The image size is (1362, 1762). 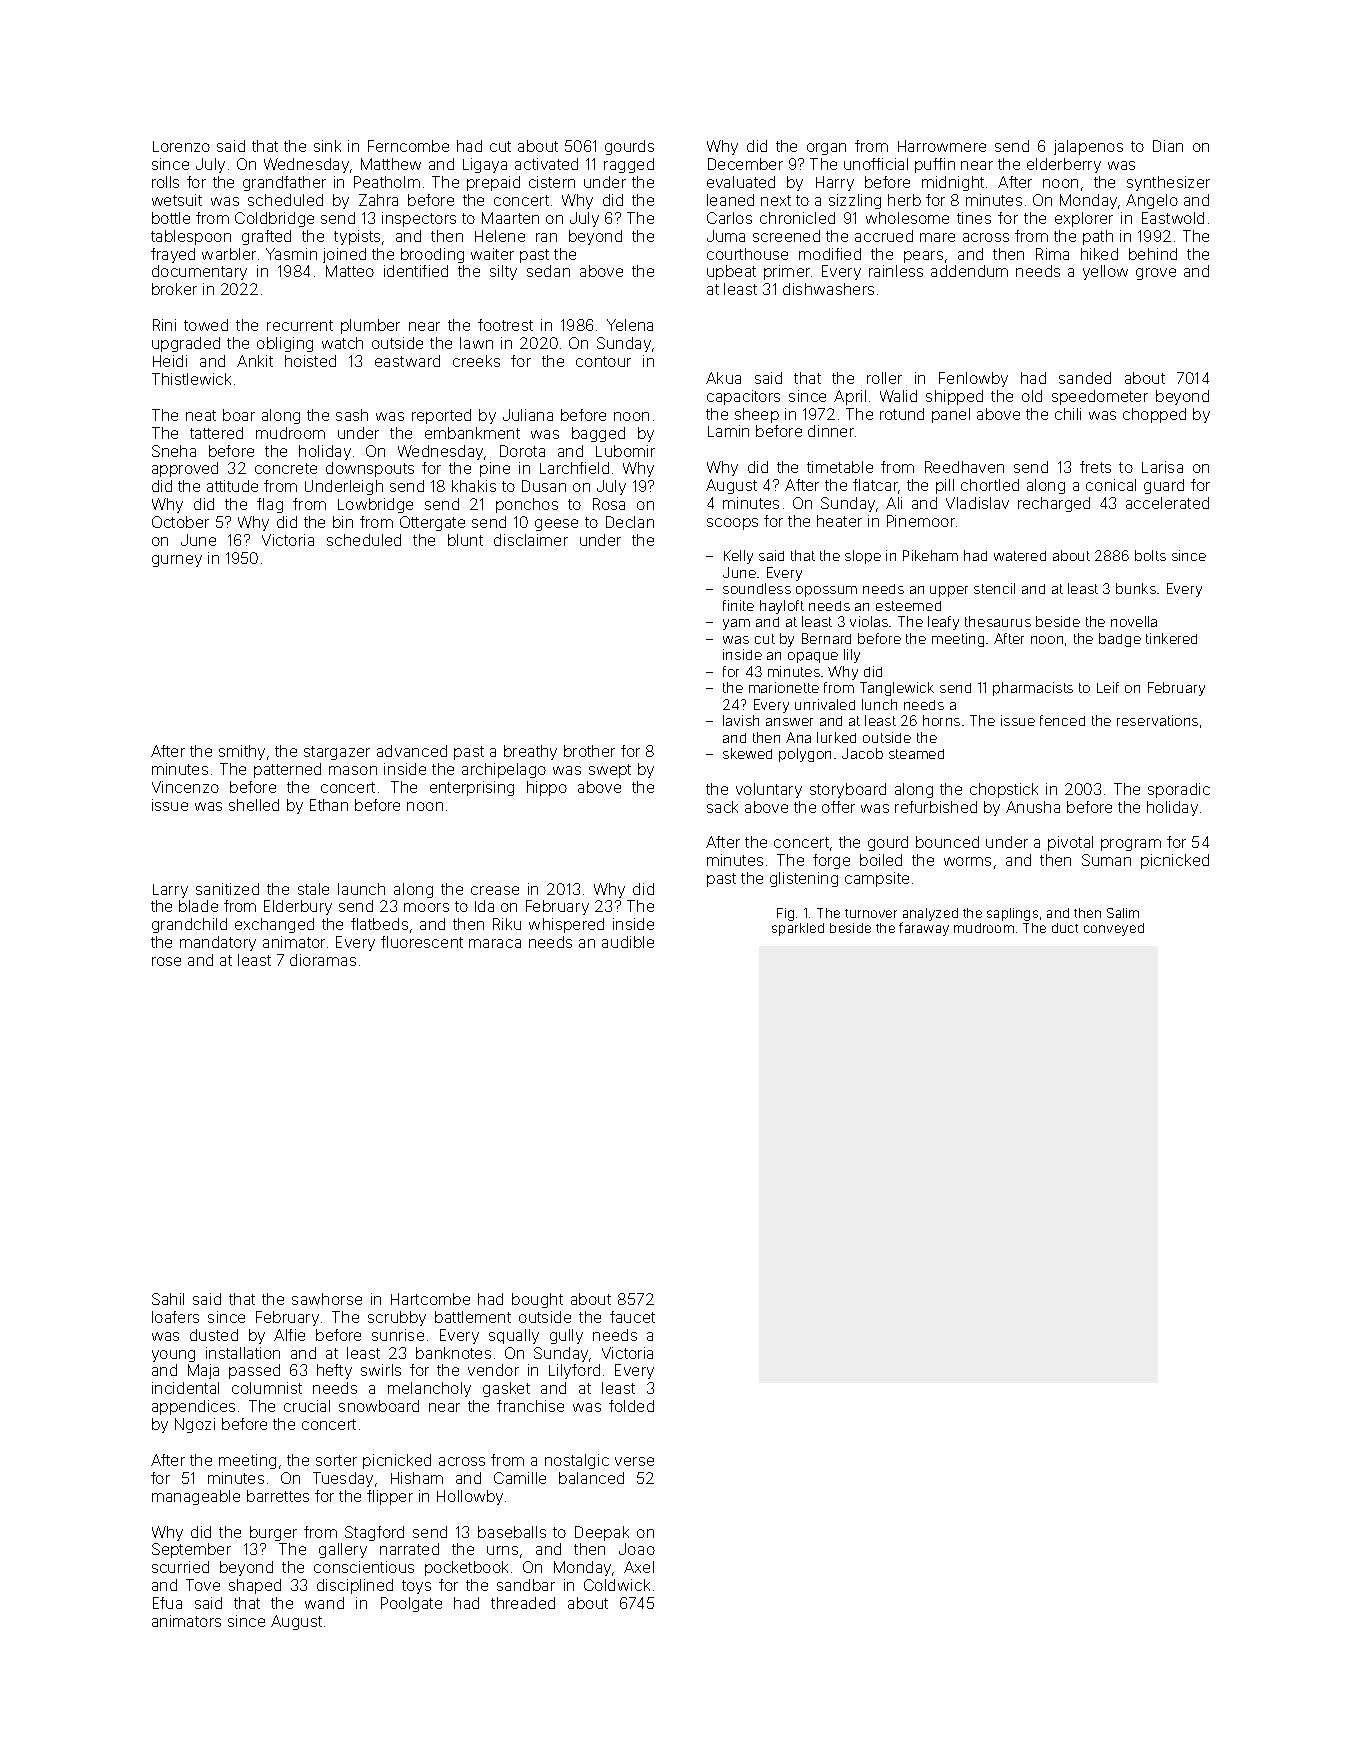 I want to click on threaded, so click(x=523, y=1603).
